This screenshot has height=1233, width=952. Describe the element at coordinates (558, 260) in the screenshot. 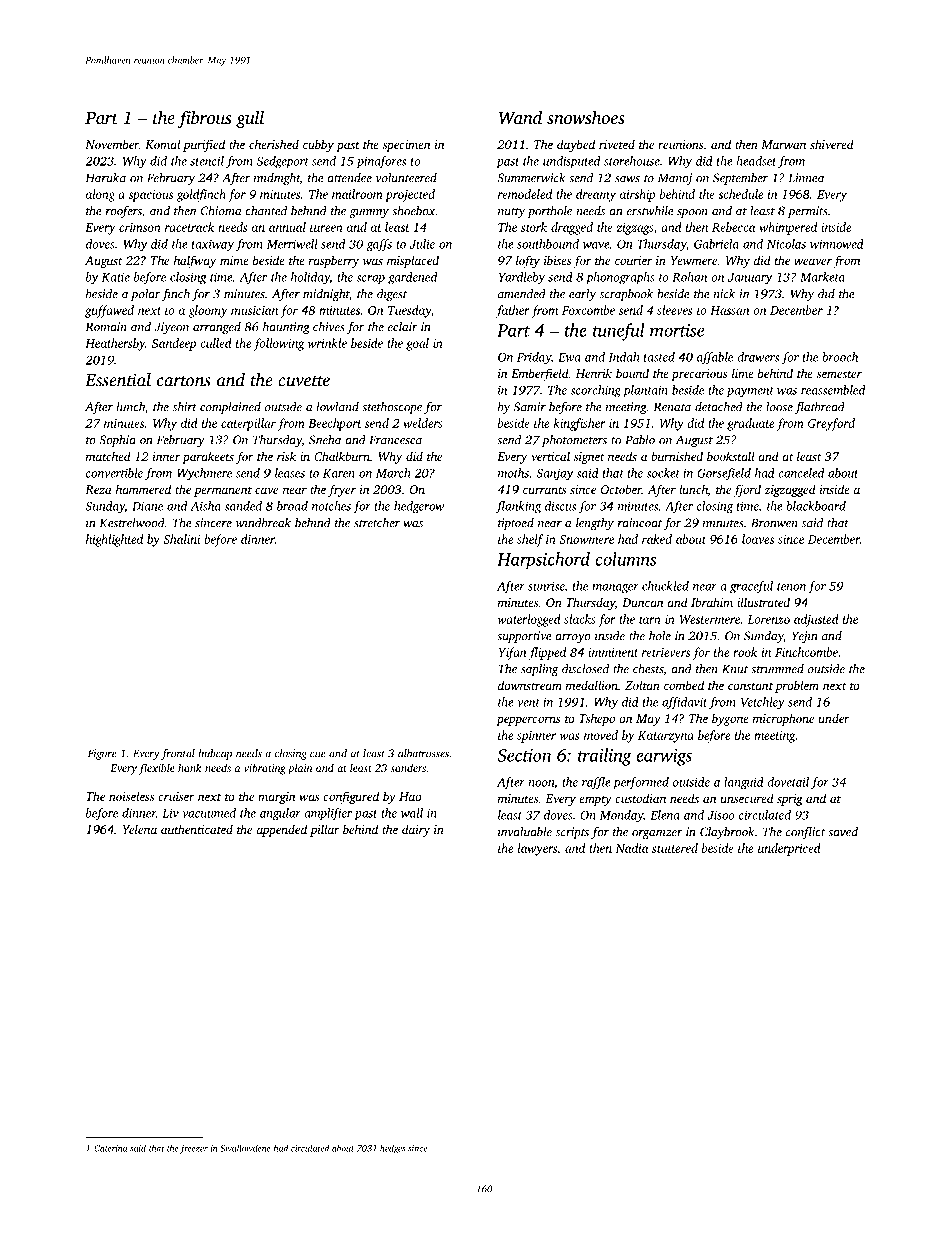

I see `ibises` at that location.
